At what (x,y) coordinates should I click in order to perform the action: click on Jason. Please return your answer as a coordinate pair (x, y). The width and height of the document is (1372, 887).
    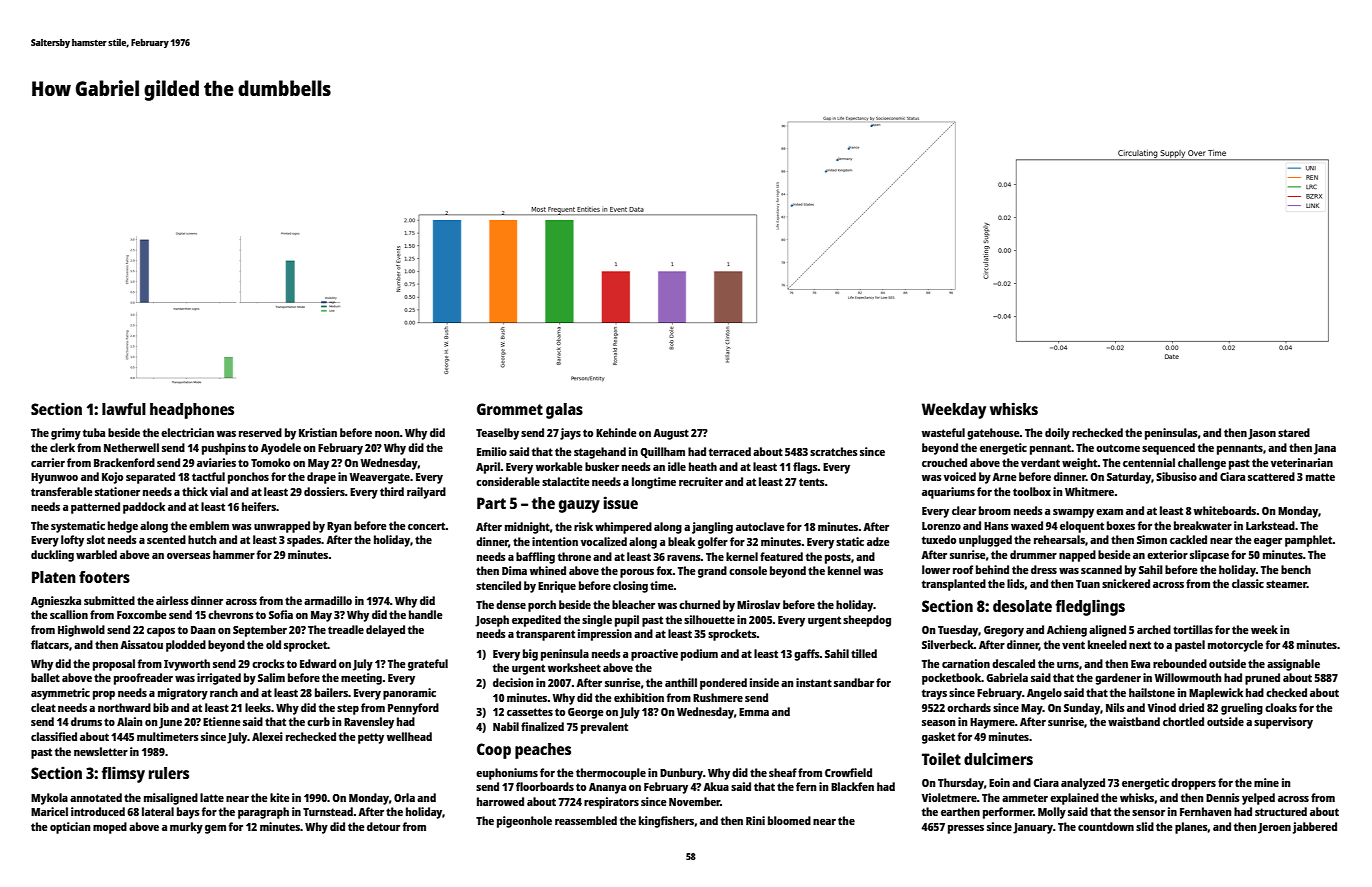
    Looking at the image, I should click on (1262, 434).
